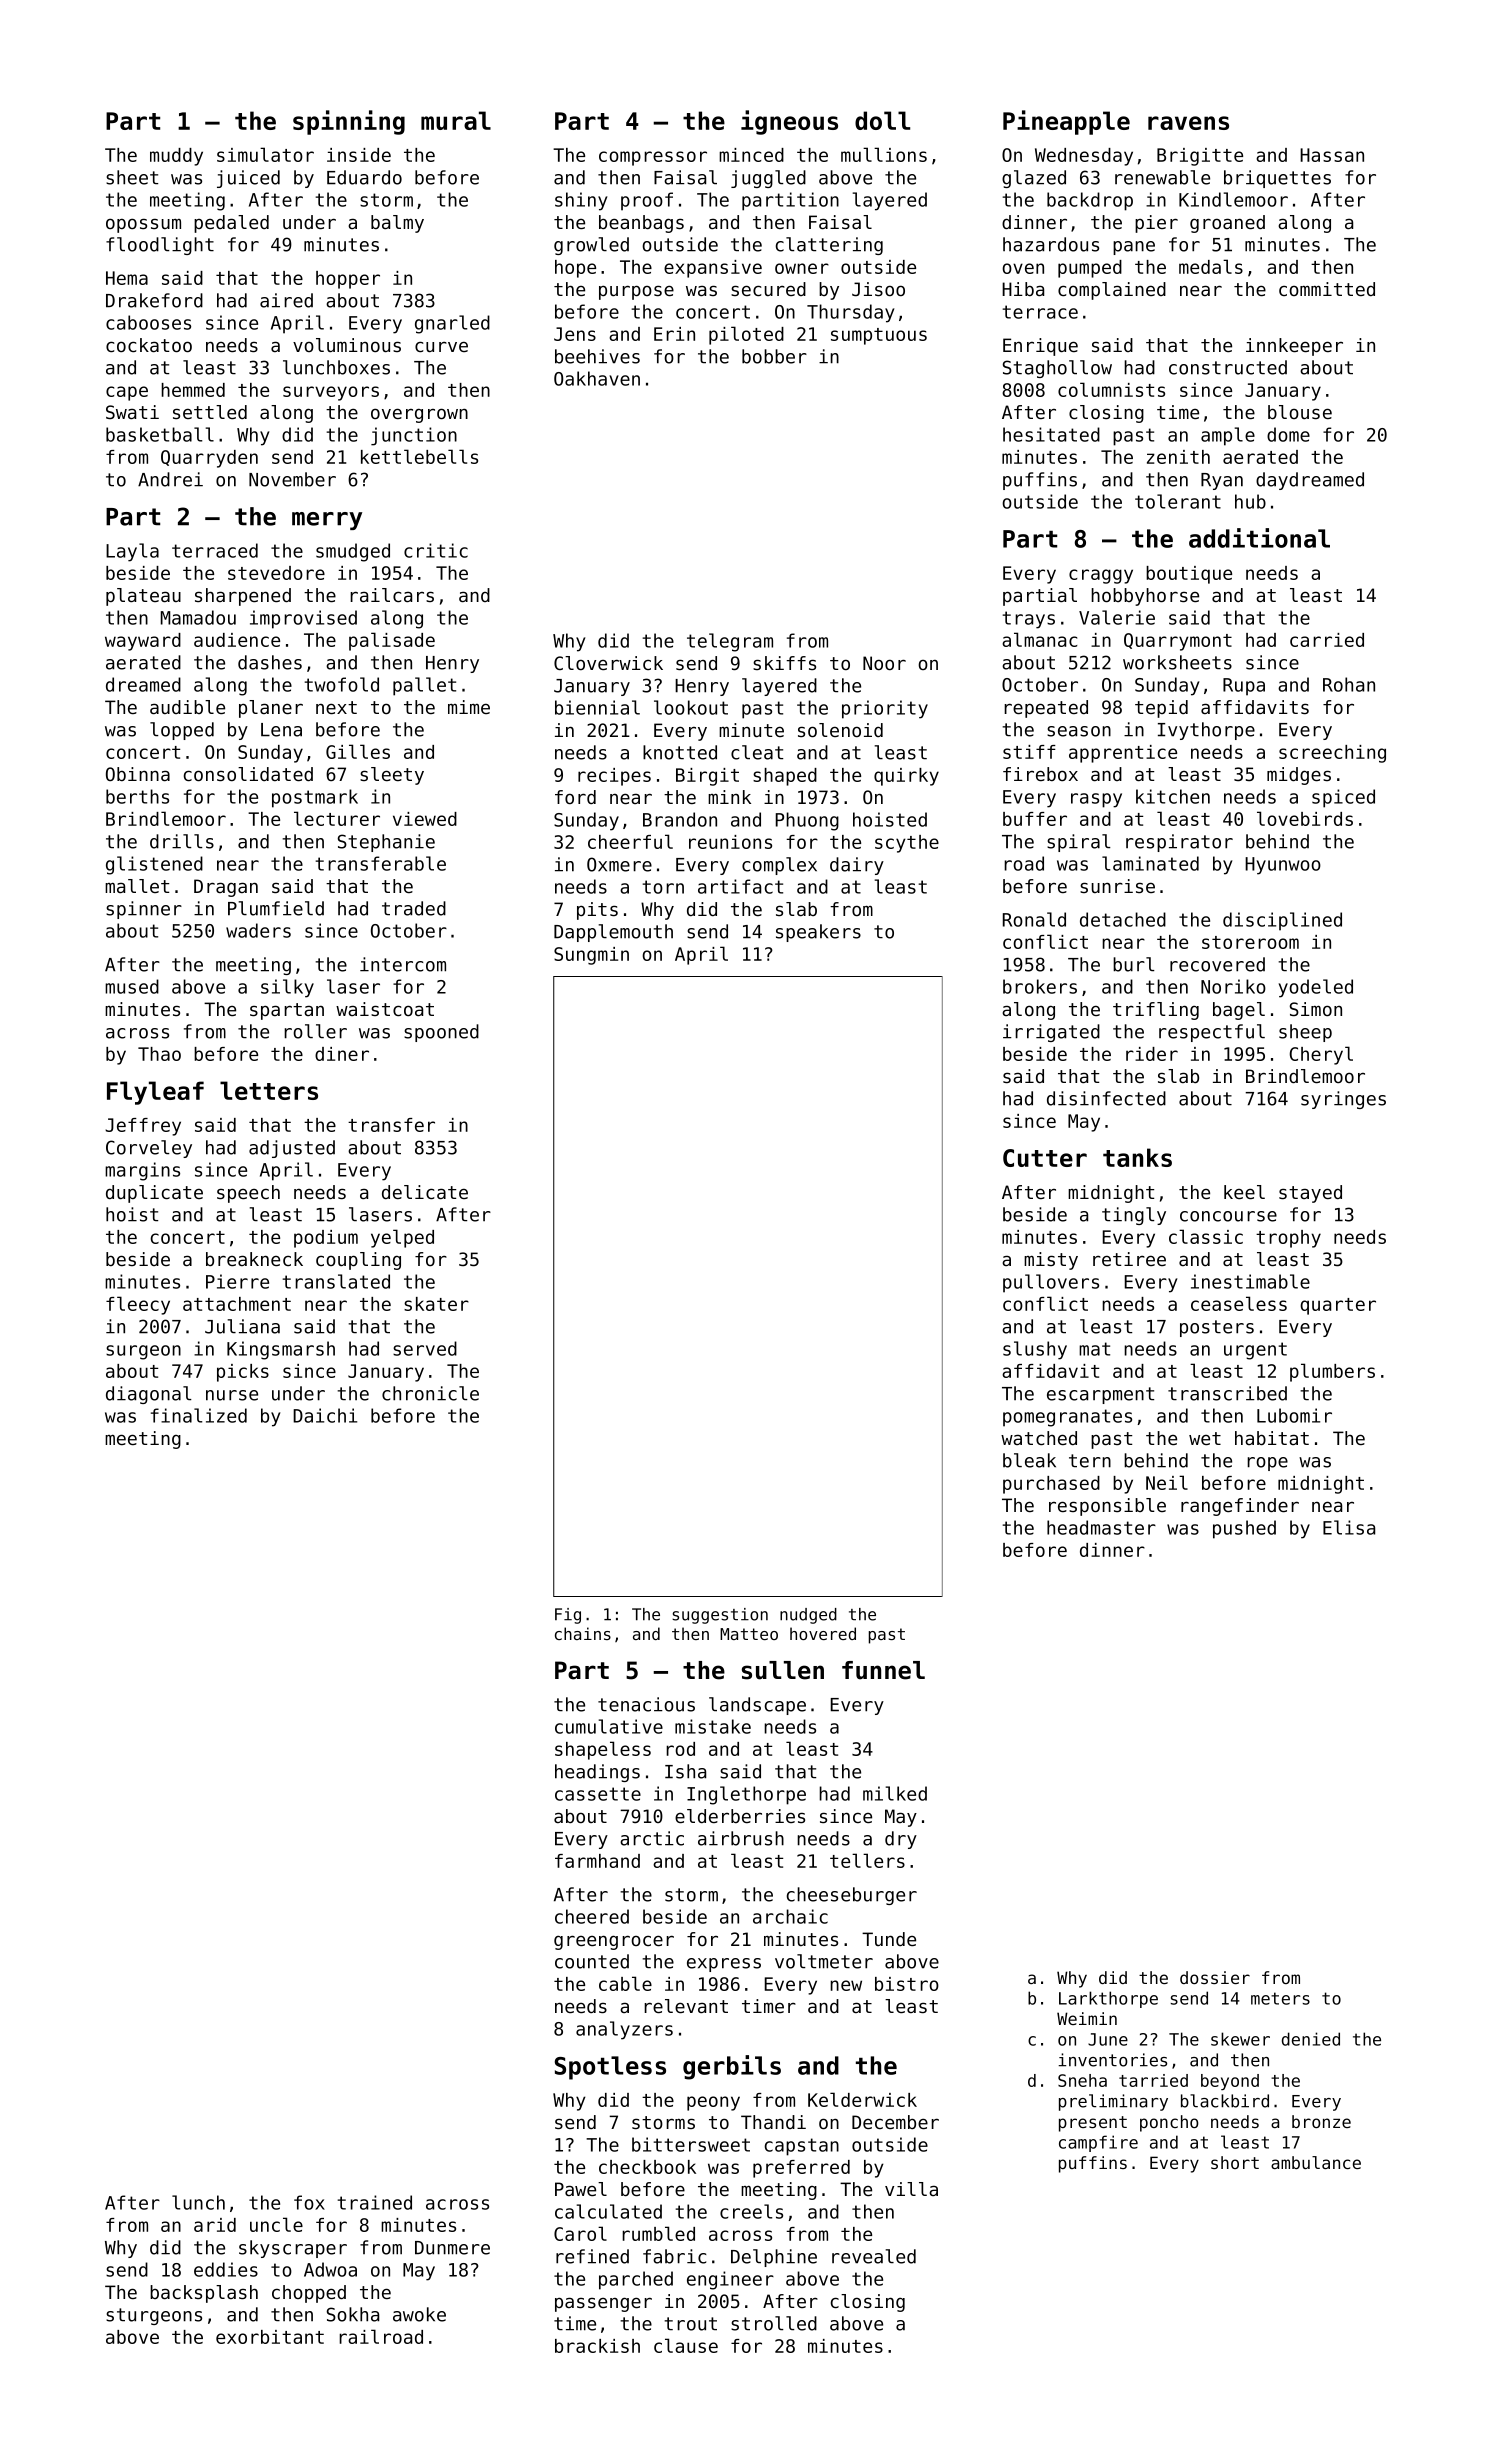 This image has height=2464, width=1496. What do you see at coordinates (1244, 1529) in the image?
I see `pushed` at bounding box center [1244, 1529].
